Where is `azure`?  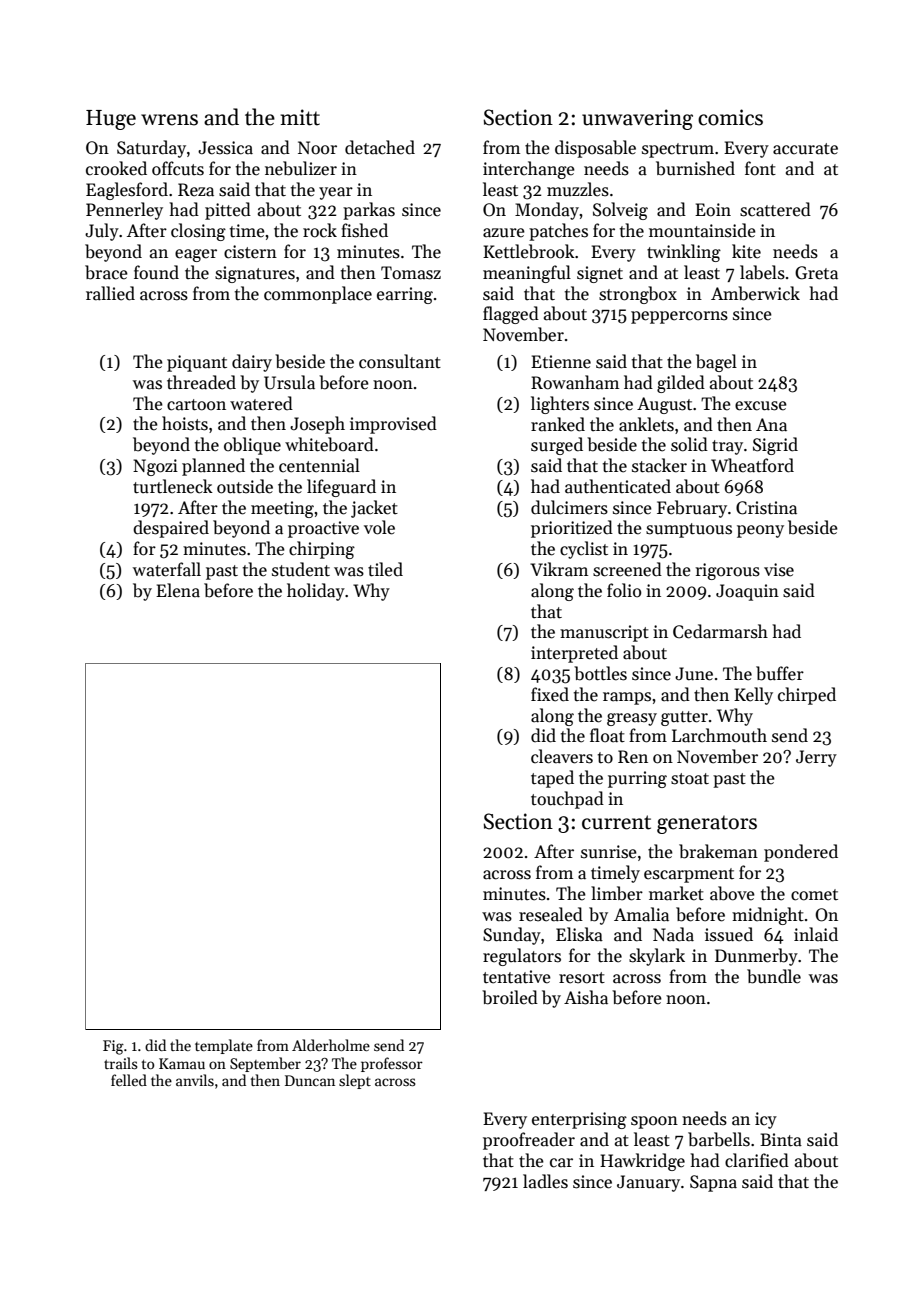
azure is located at coordinates (504, 233).
